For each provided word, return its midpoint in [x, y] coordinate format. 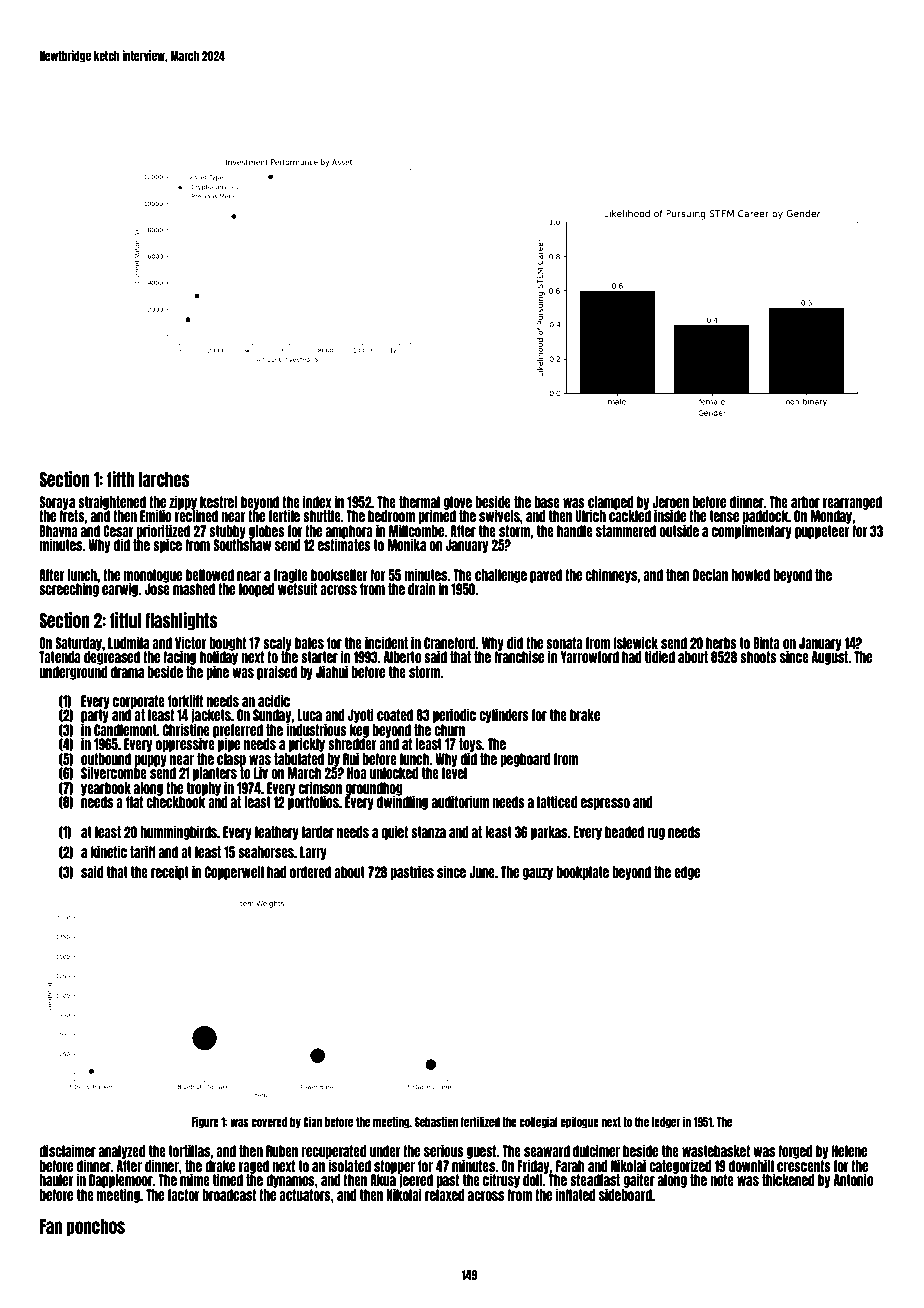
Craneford [450, 643]
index [317, 501]
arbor [805, 502]
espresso [605, 804]
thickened [788, 1179]
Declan [710, 575]
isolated [349, 1165]
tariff [143, 851]
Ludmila [128, 642]
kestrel [218, 502]
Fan [51, 1226]
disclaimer [67, 1150]
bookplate [582, 873]
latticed [557, 801]
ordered [310, 872]
